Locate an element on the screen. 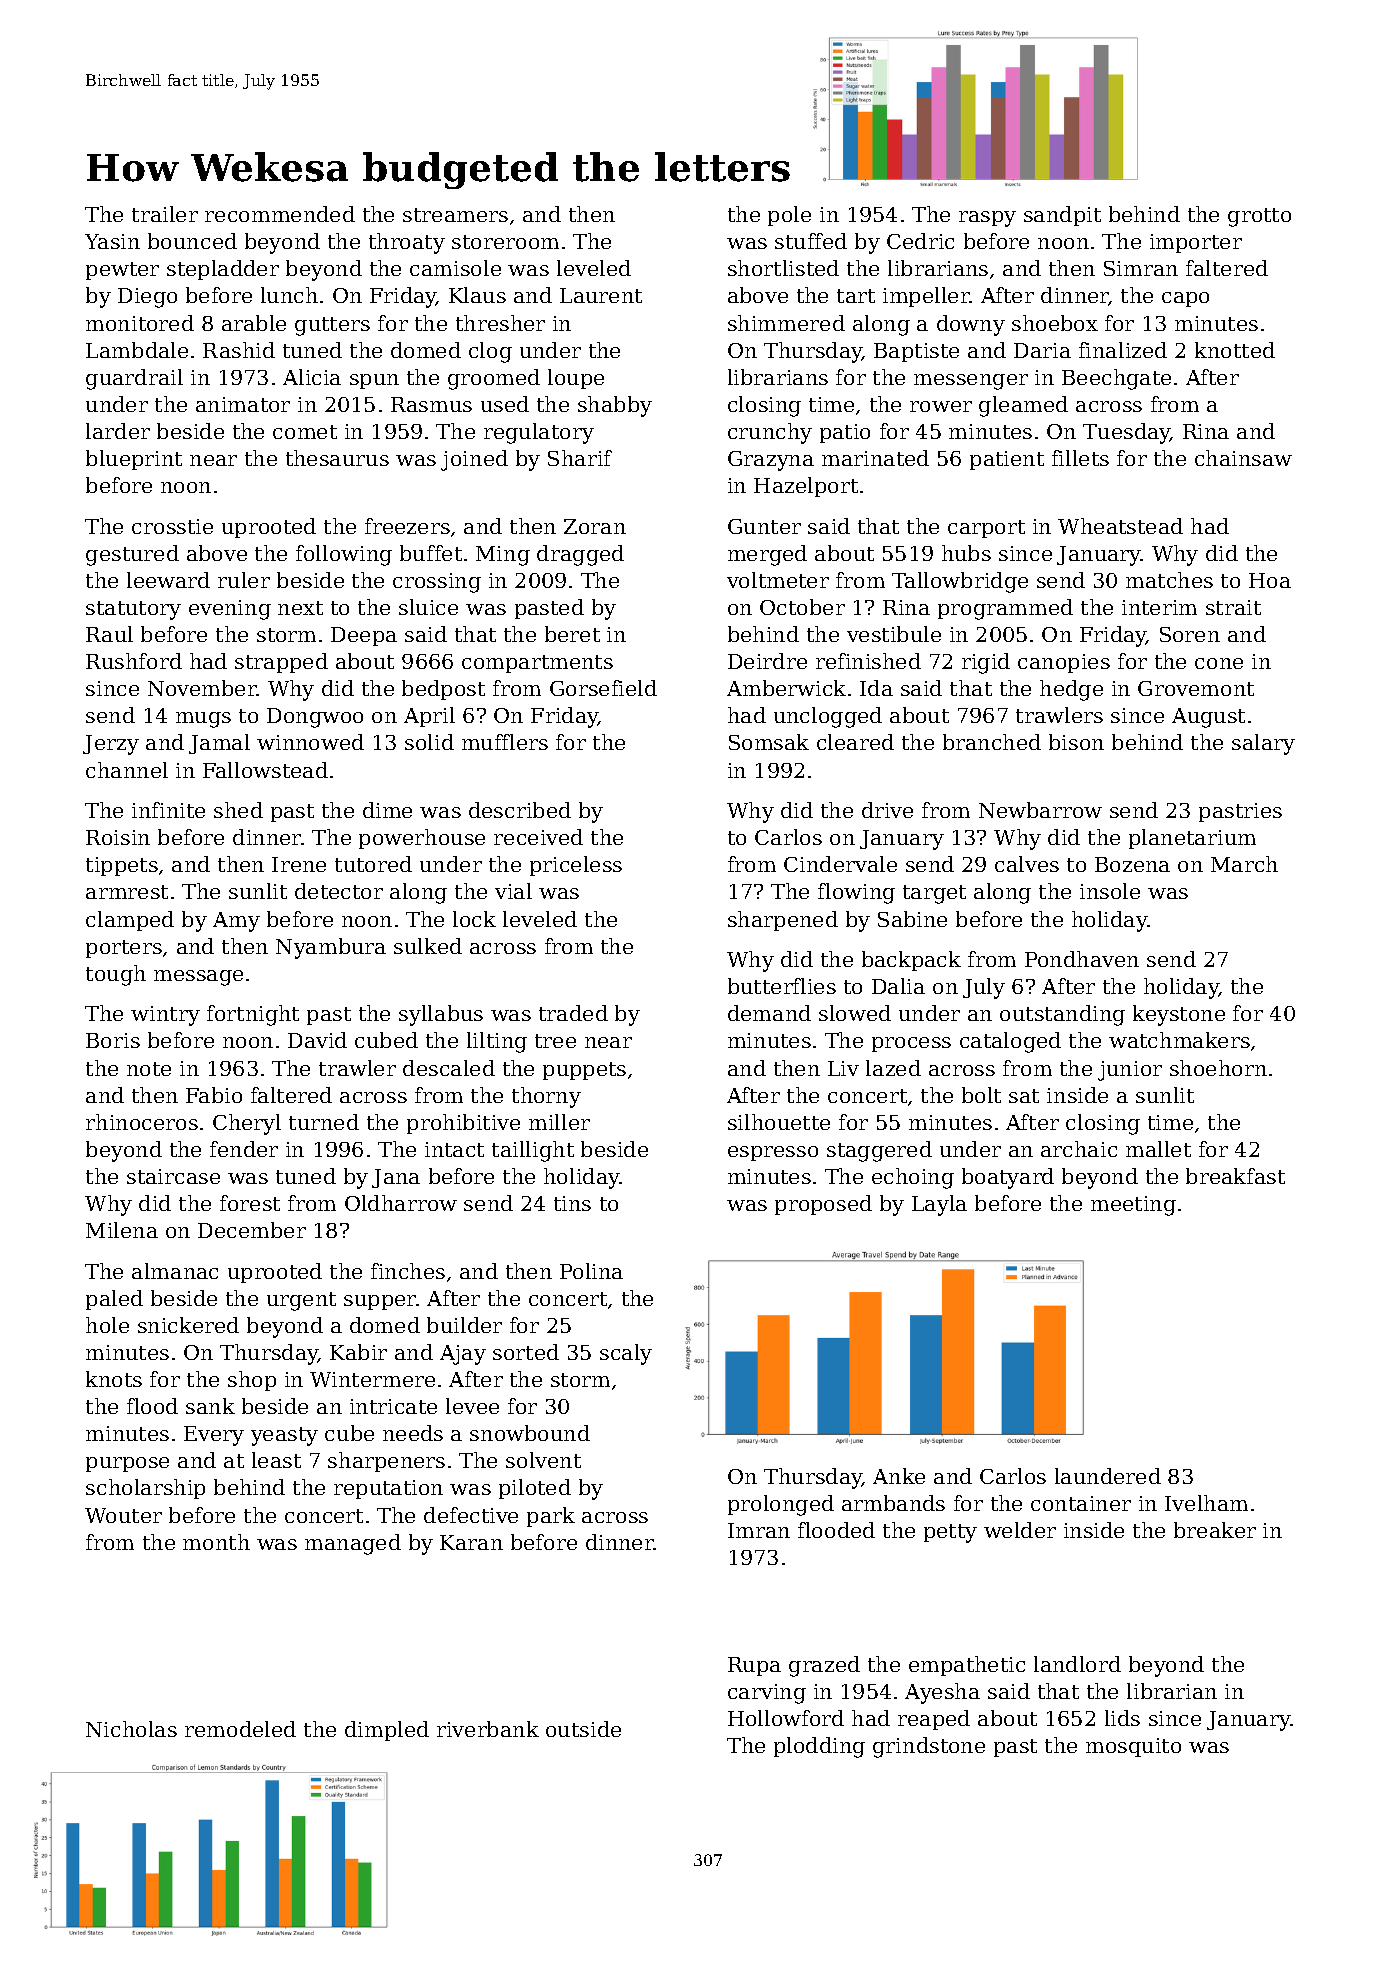  lock is located at coordinates (474, 919).
